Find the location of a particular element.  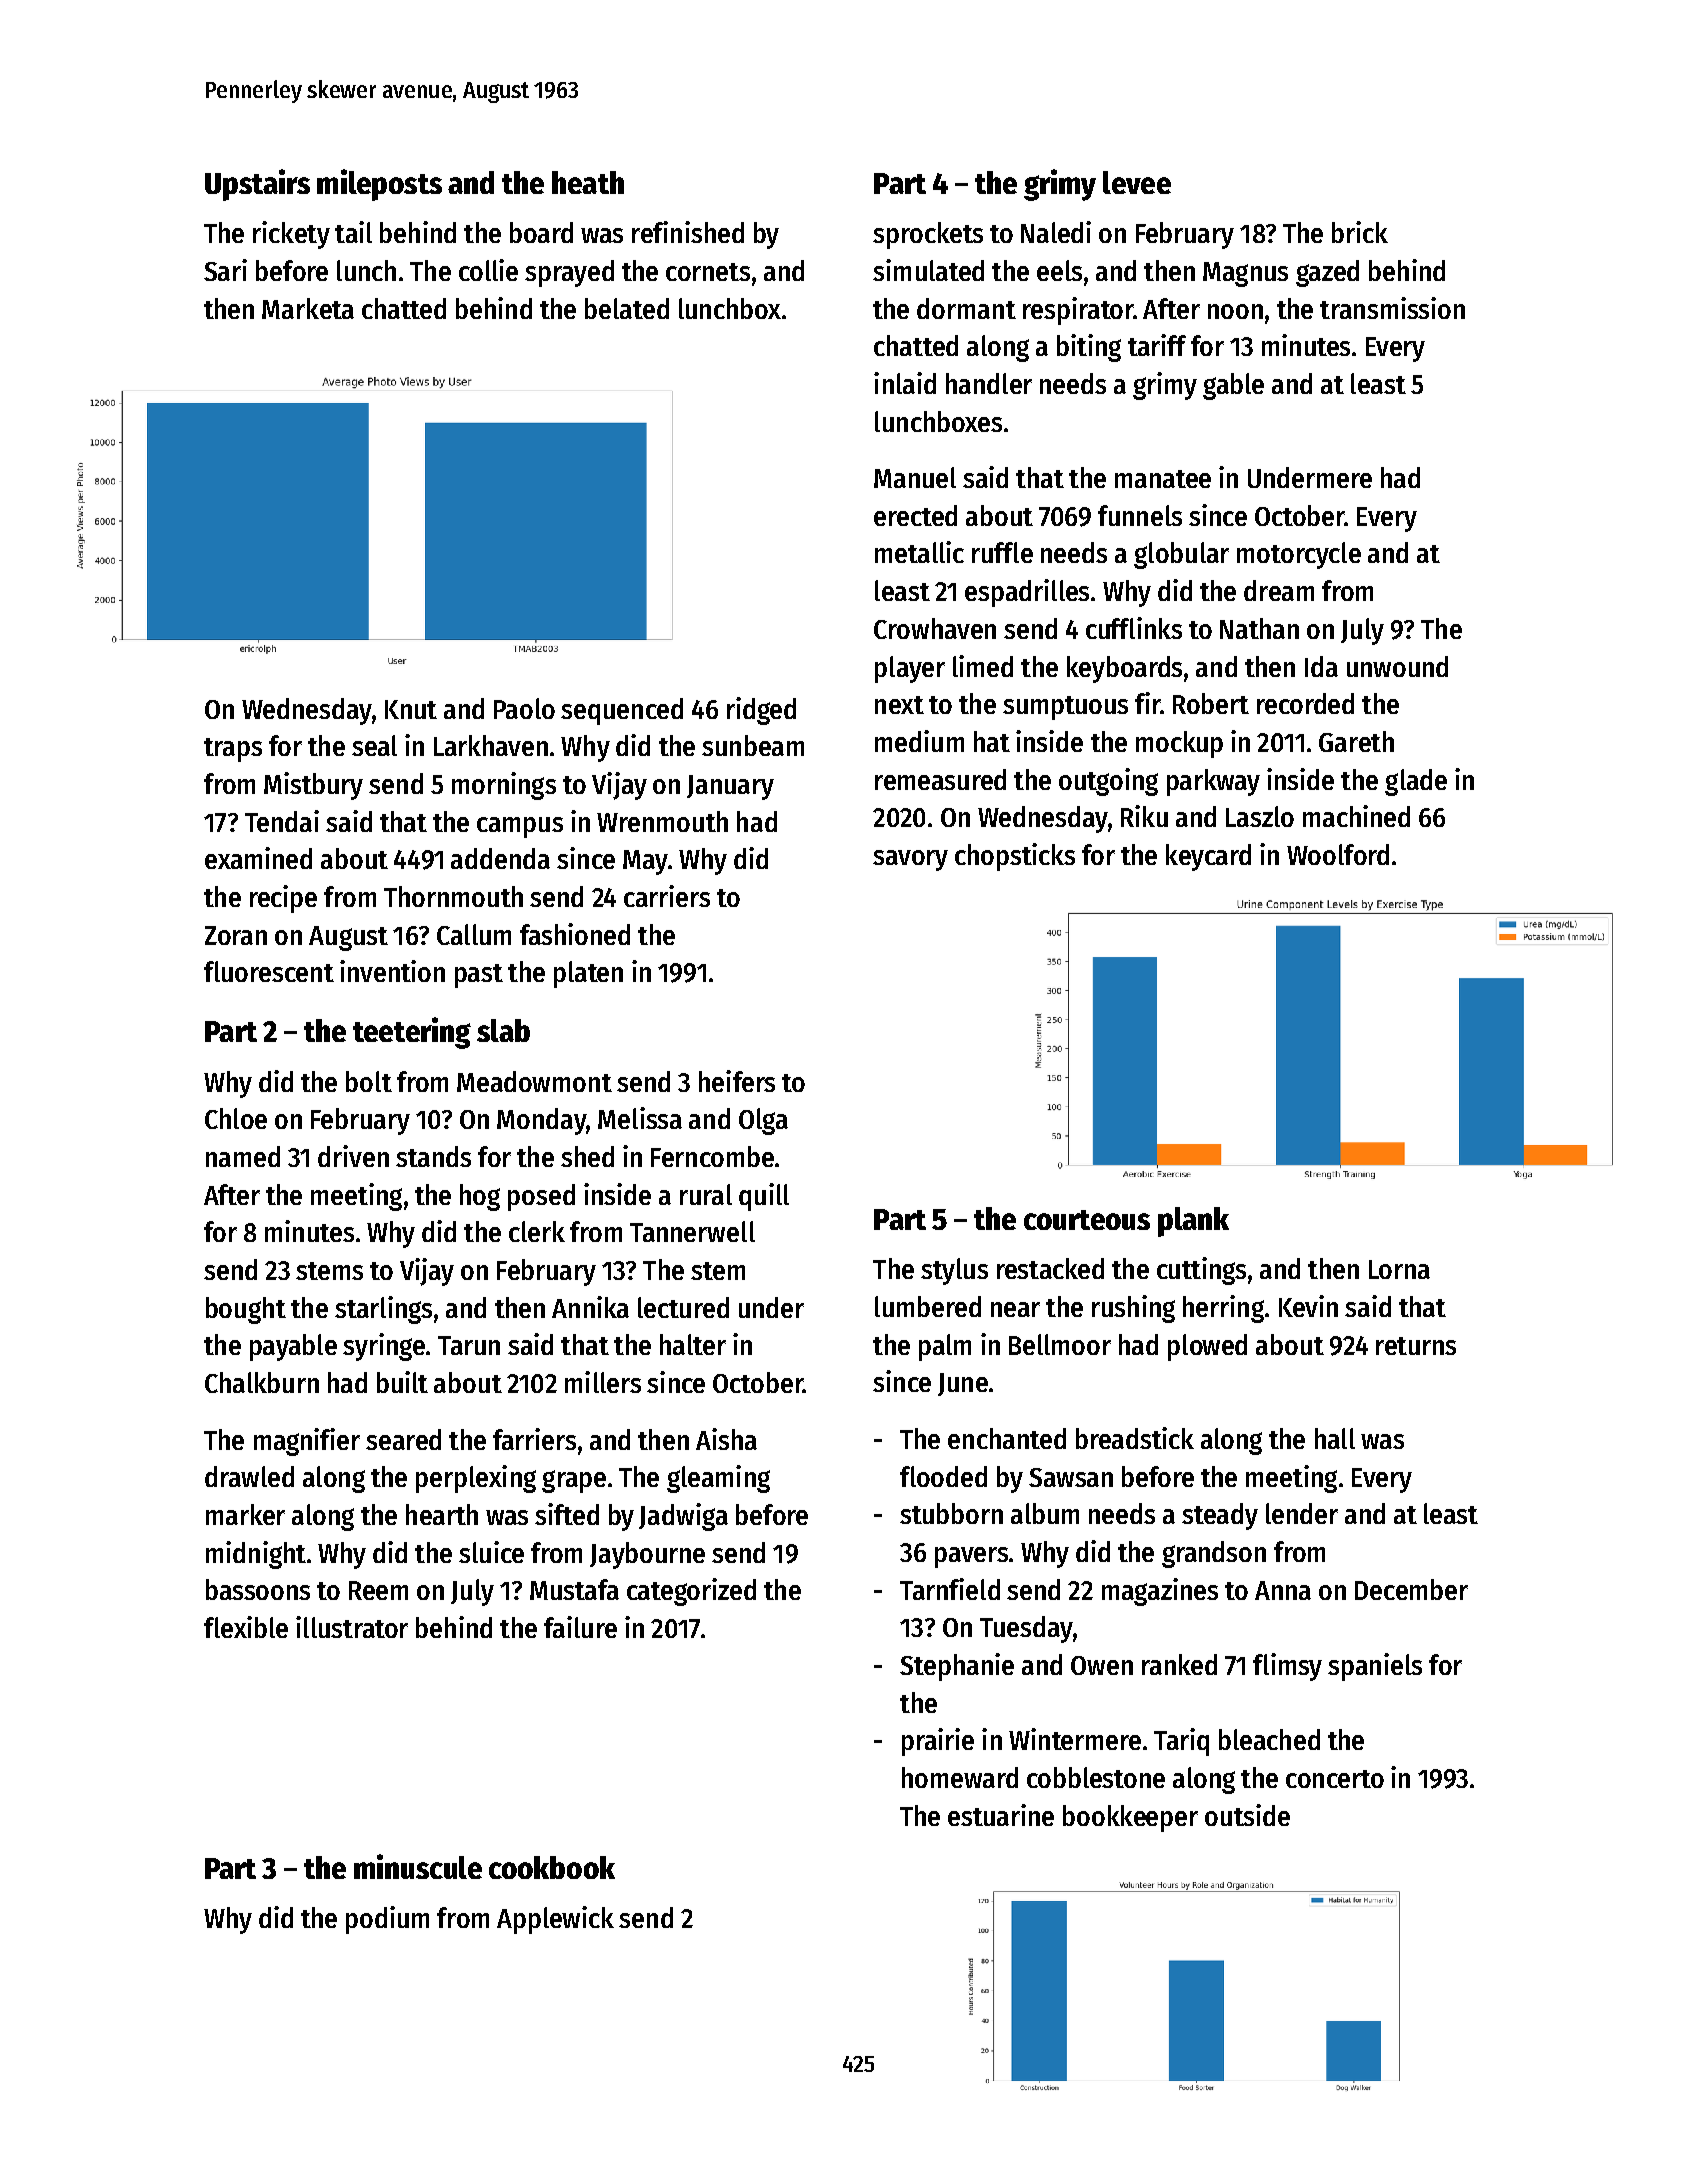

Woolford is located at coordinates (1338, 854).
